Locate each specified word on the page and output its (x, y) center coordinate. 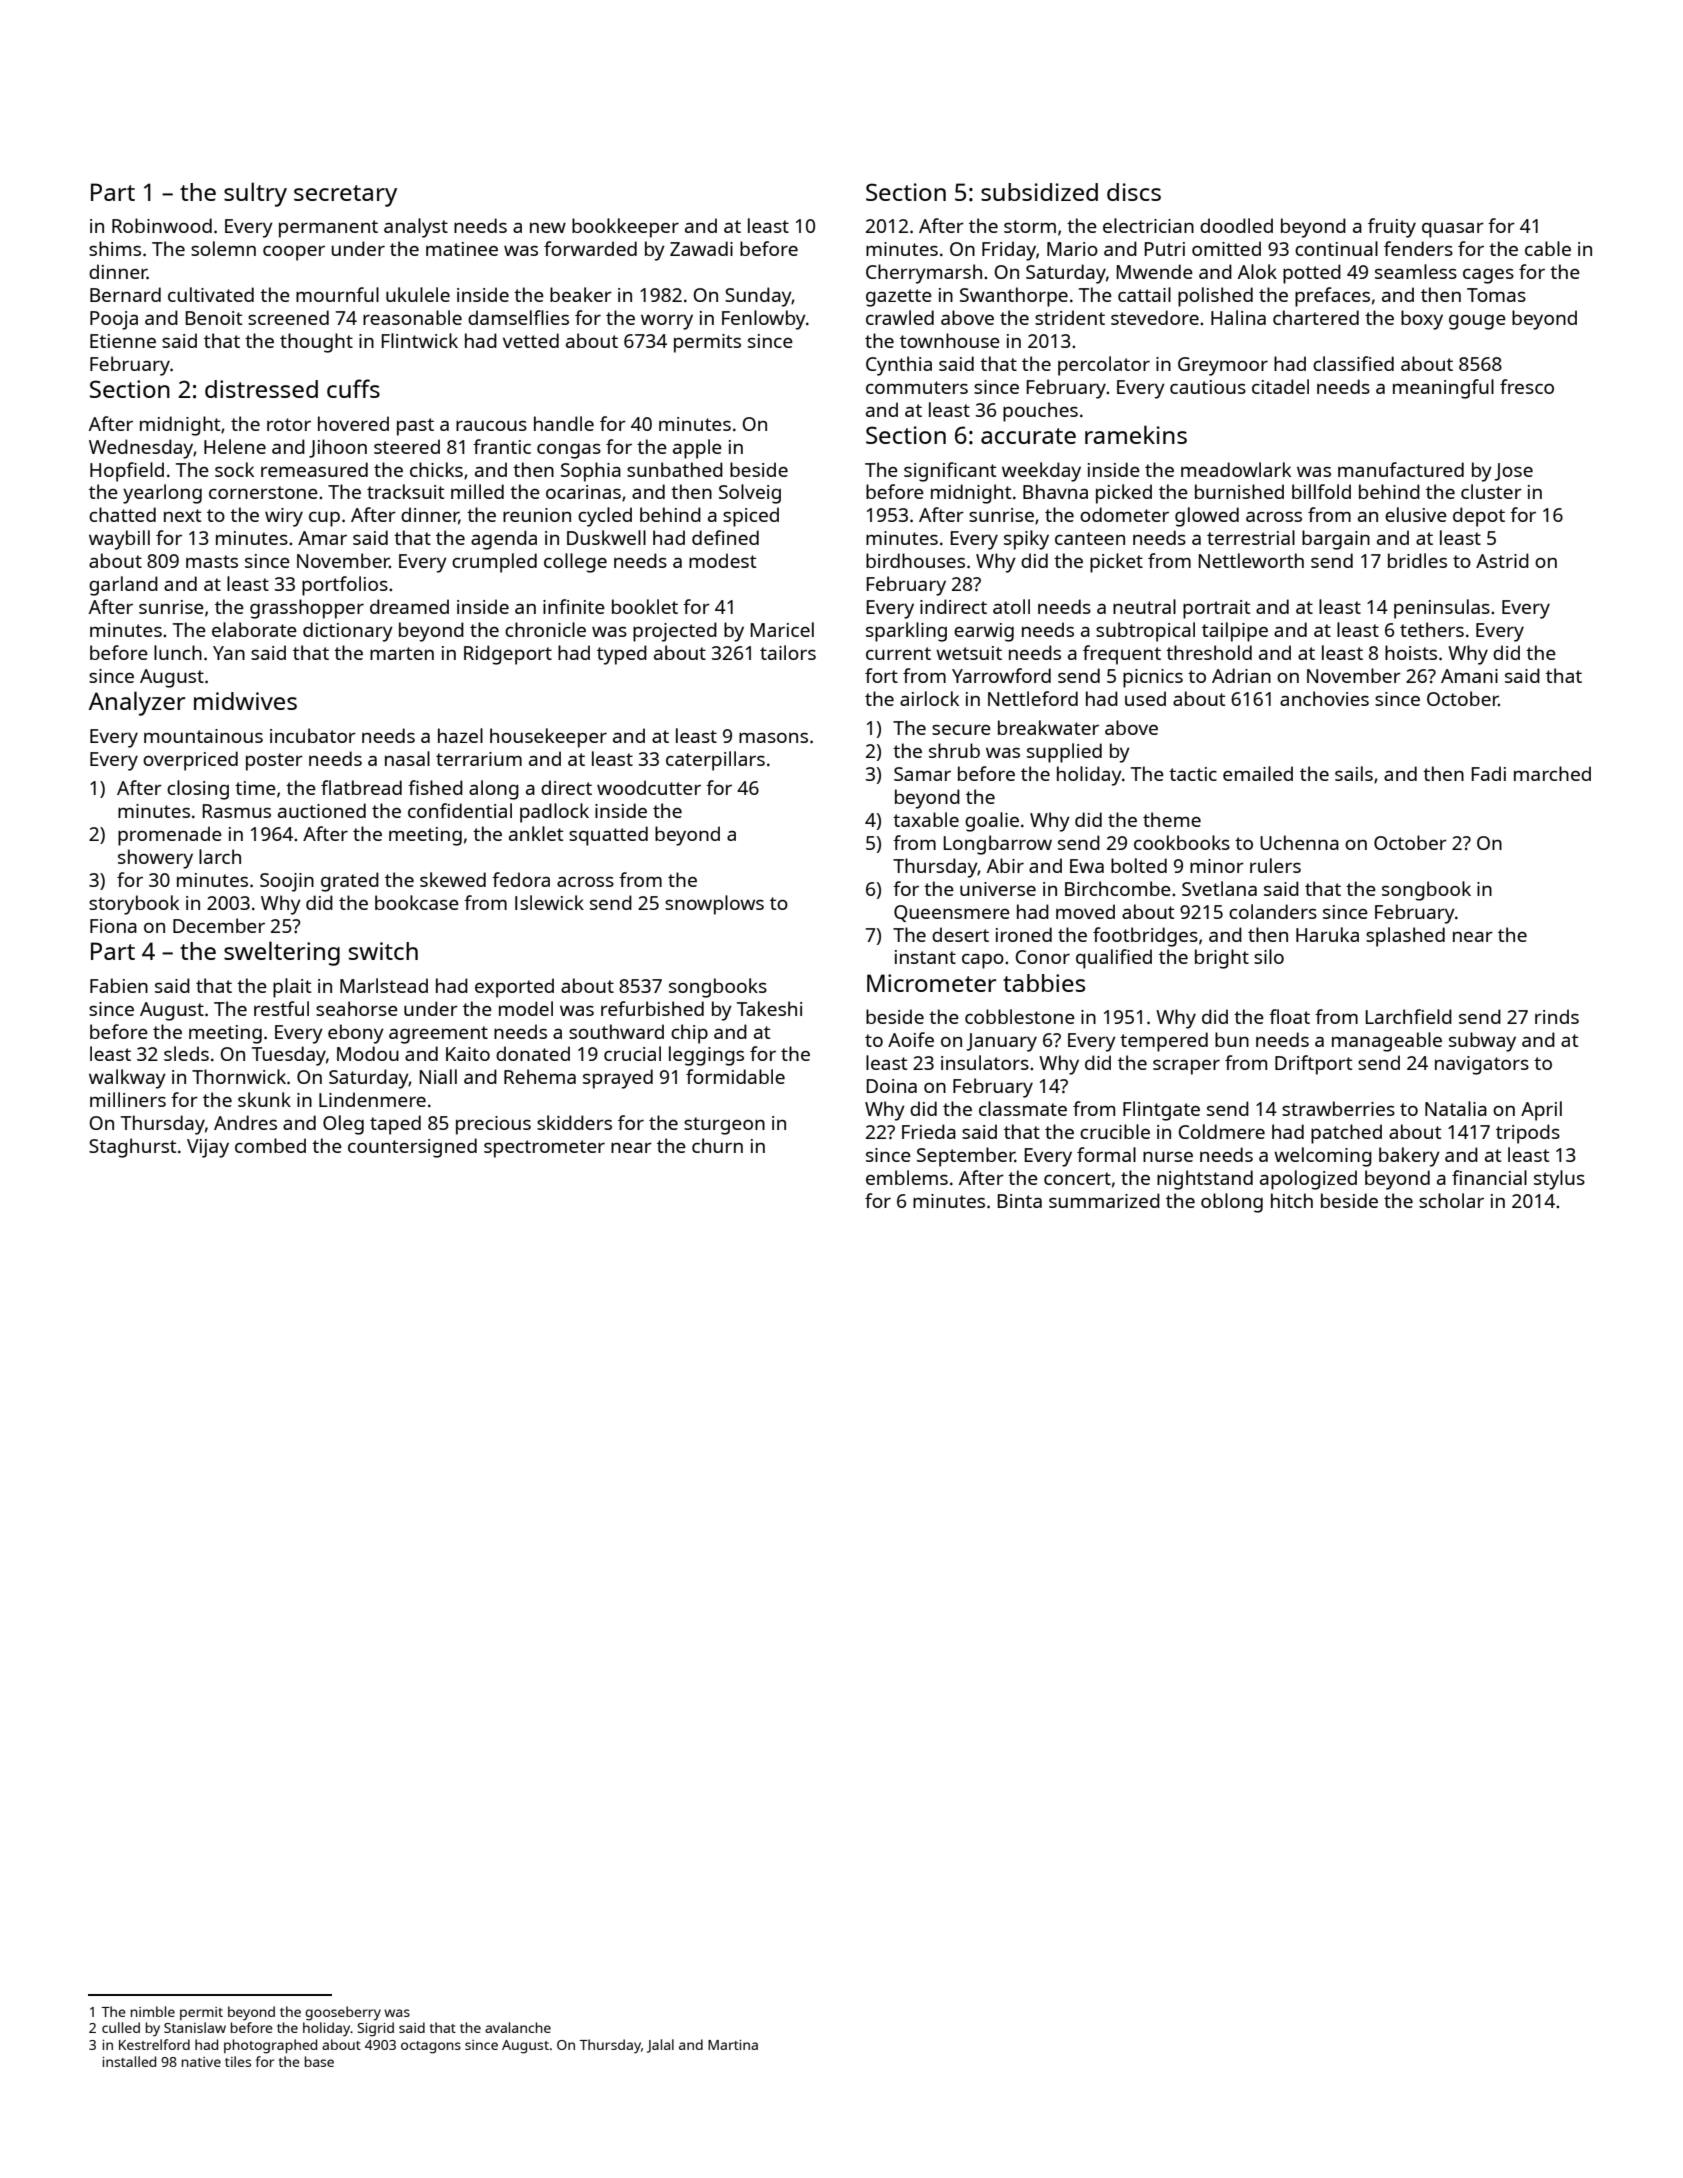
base (319, 2061)
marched (1552, 773)
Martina (733, 2045)
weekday (1041, 472)
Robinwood (162, 225)
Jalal (660, 2046)
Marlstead (384, 985)
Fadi (1489, 773)
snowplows (714, 905)
